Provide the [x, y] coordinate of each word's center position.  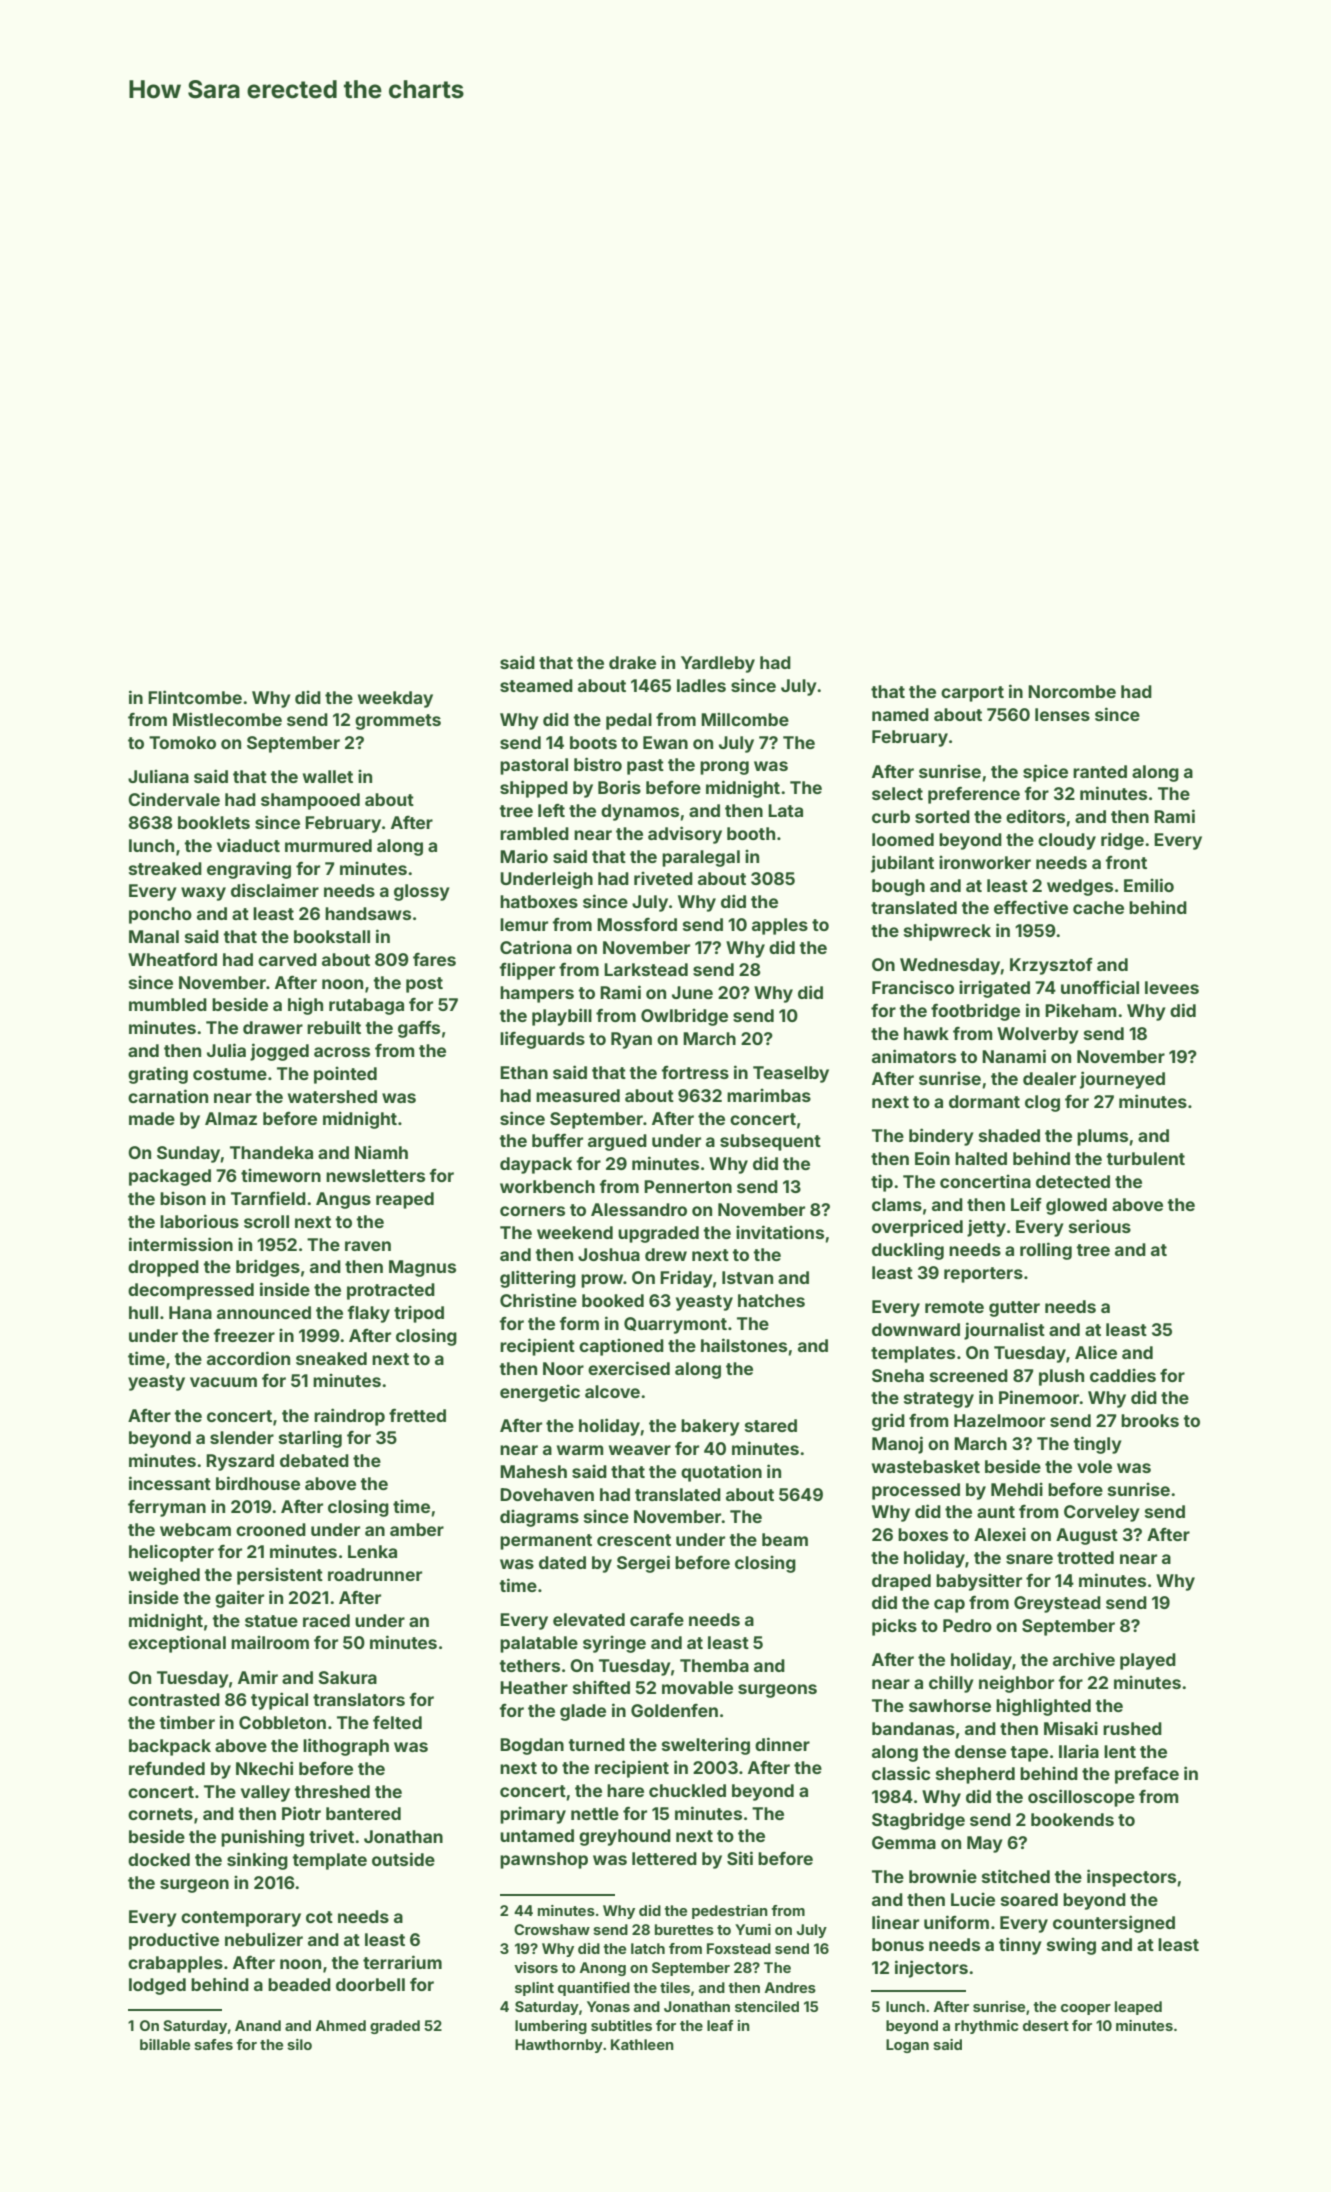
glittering [538, 1279]
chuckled [687, 1790]
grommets [398, 722]
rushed [1132, 1728]
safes [213, 2044]
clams [897, 1204]
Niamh [381, 1152]
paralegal [701, 858]
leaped [1138, 2008]
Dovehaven [547, 1494]
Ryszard [240, 1462]
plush [1061, 1377]
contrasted [174, 1699]
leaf [720, 2025]
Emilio [1149, 885]
